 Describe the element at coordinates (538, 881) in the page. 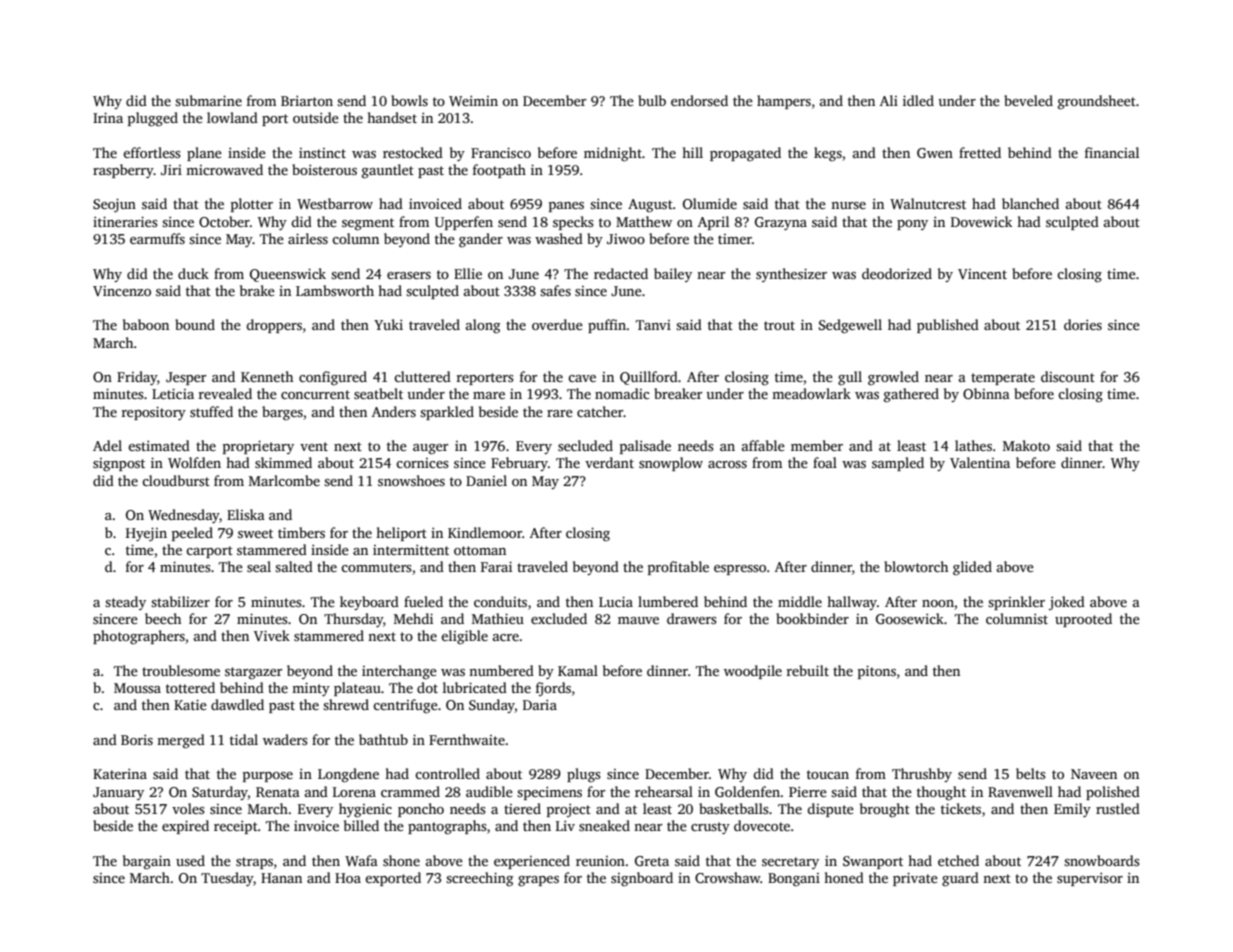

I see `grapes` at that location.
